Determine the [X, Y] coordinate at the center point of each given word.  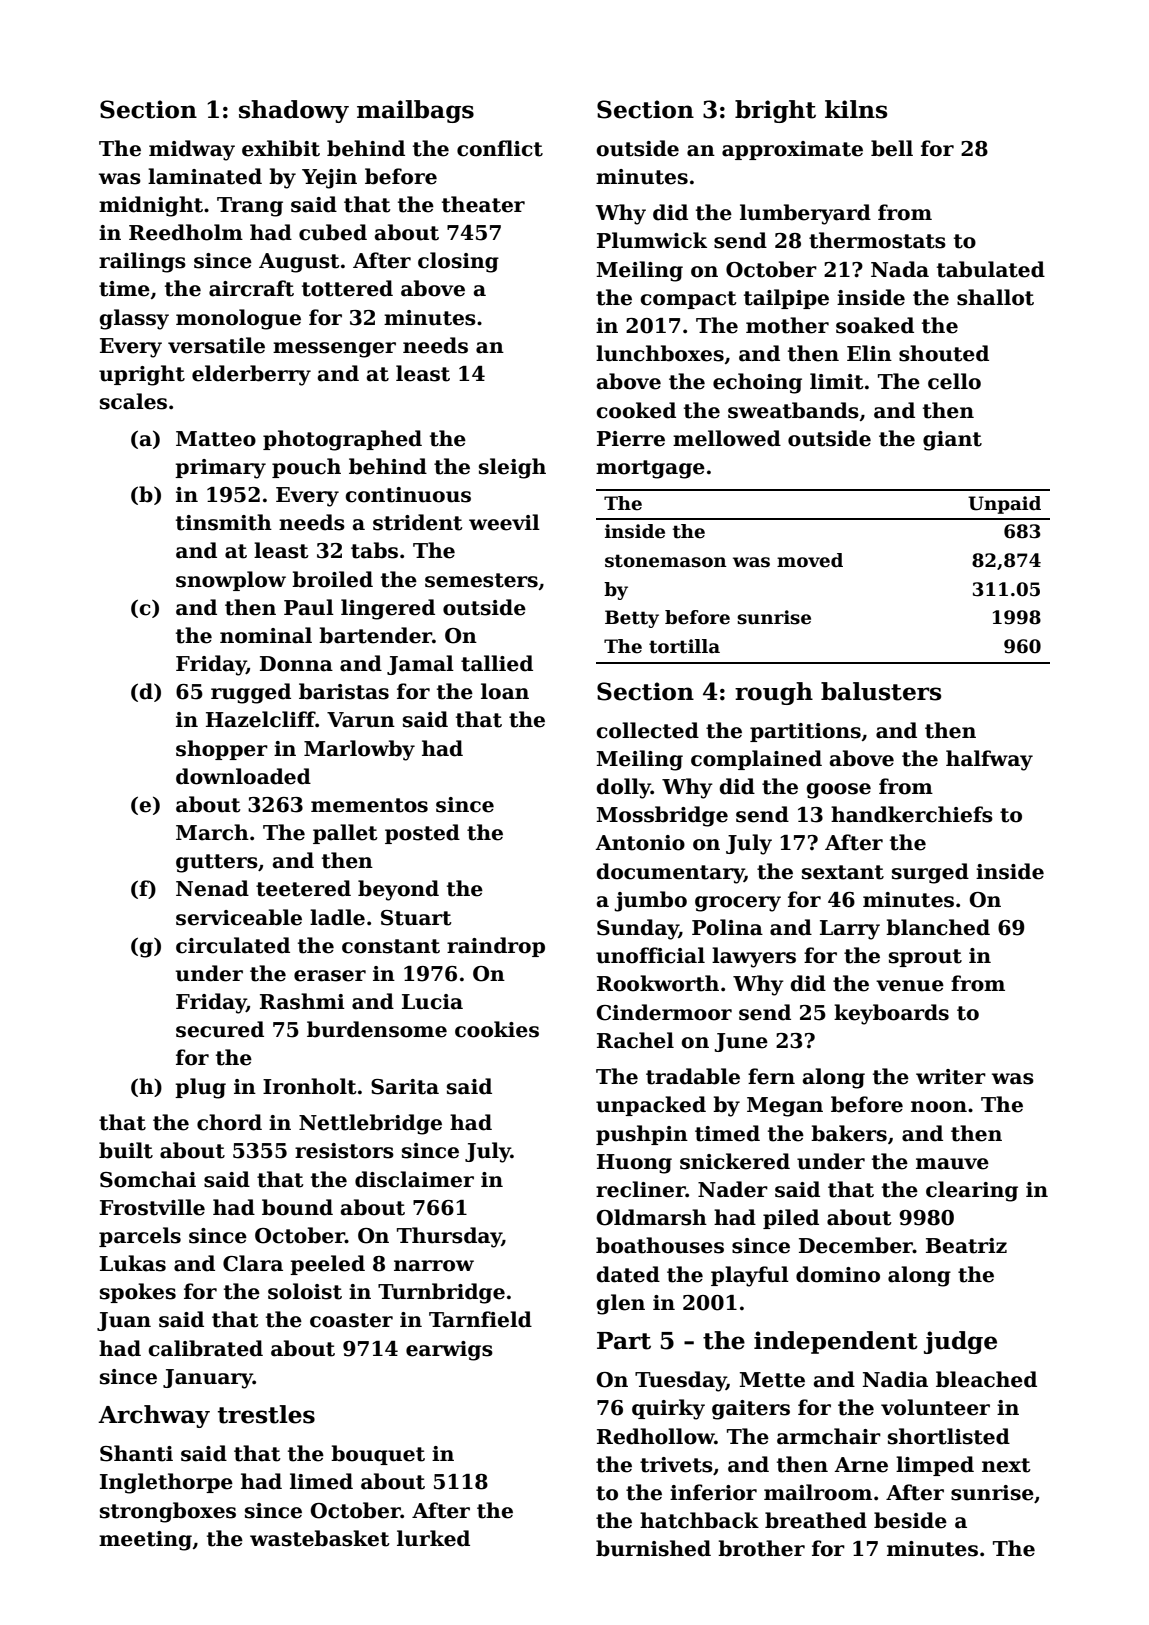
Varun [361, 720]
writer [951, 1077]
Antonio [640, 843]
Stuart [416, 918]
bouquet [378, 1455]
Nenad [212, 888]
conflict [500, 148]
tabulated [991, 269]
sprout [925, 958]
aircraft [251, 288]
